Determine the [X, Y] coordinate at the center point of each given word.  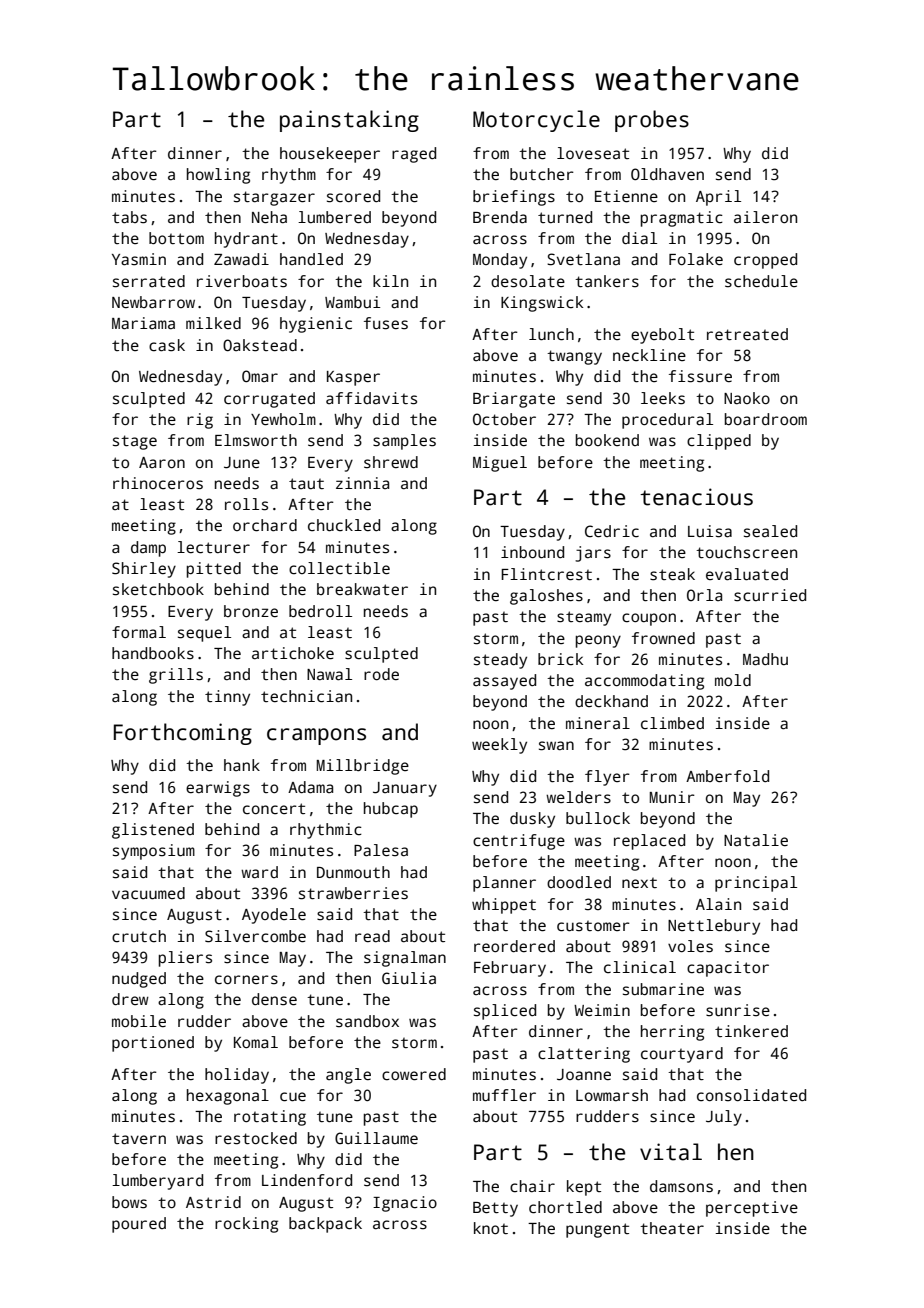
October [504, 419]
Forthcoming [183, 734]
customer [593, 926]
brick [560, 659]
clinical [640, 967]
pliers [185, 959]
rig [200, 421]
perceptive [752, 1209]
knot [491, 1228]
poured [139, 1225]
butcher [542, 174]
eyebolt [662, 336]
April [718, 198]
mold [733, 680]
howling [218, 176]
